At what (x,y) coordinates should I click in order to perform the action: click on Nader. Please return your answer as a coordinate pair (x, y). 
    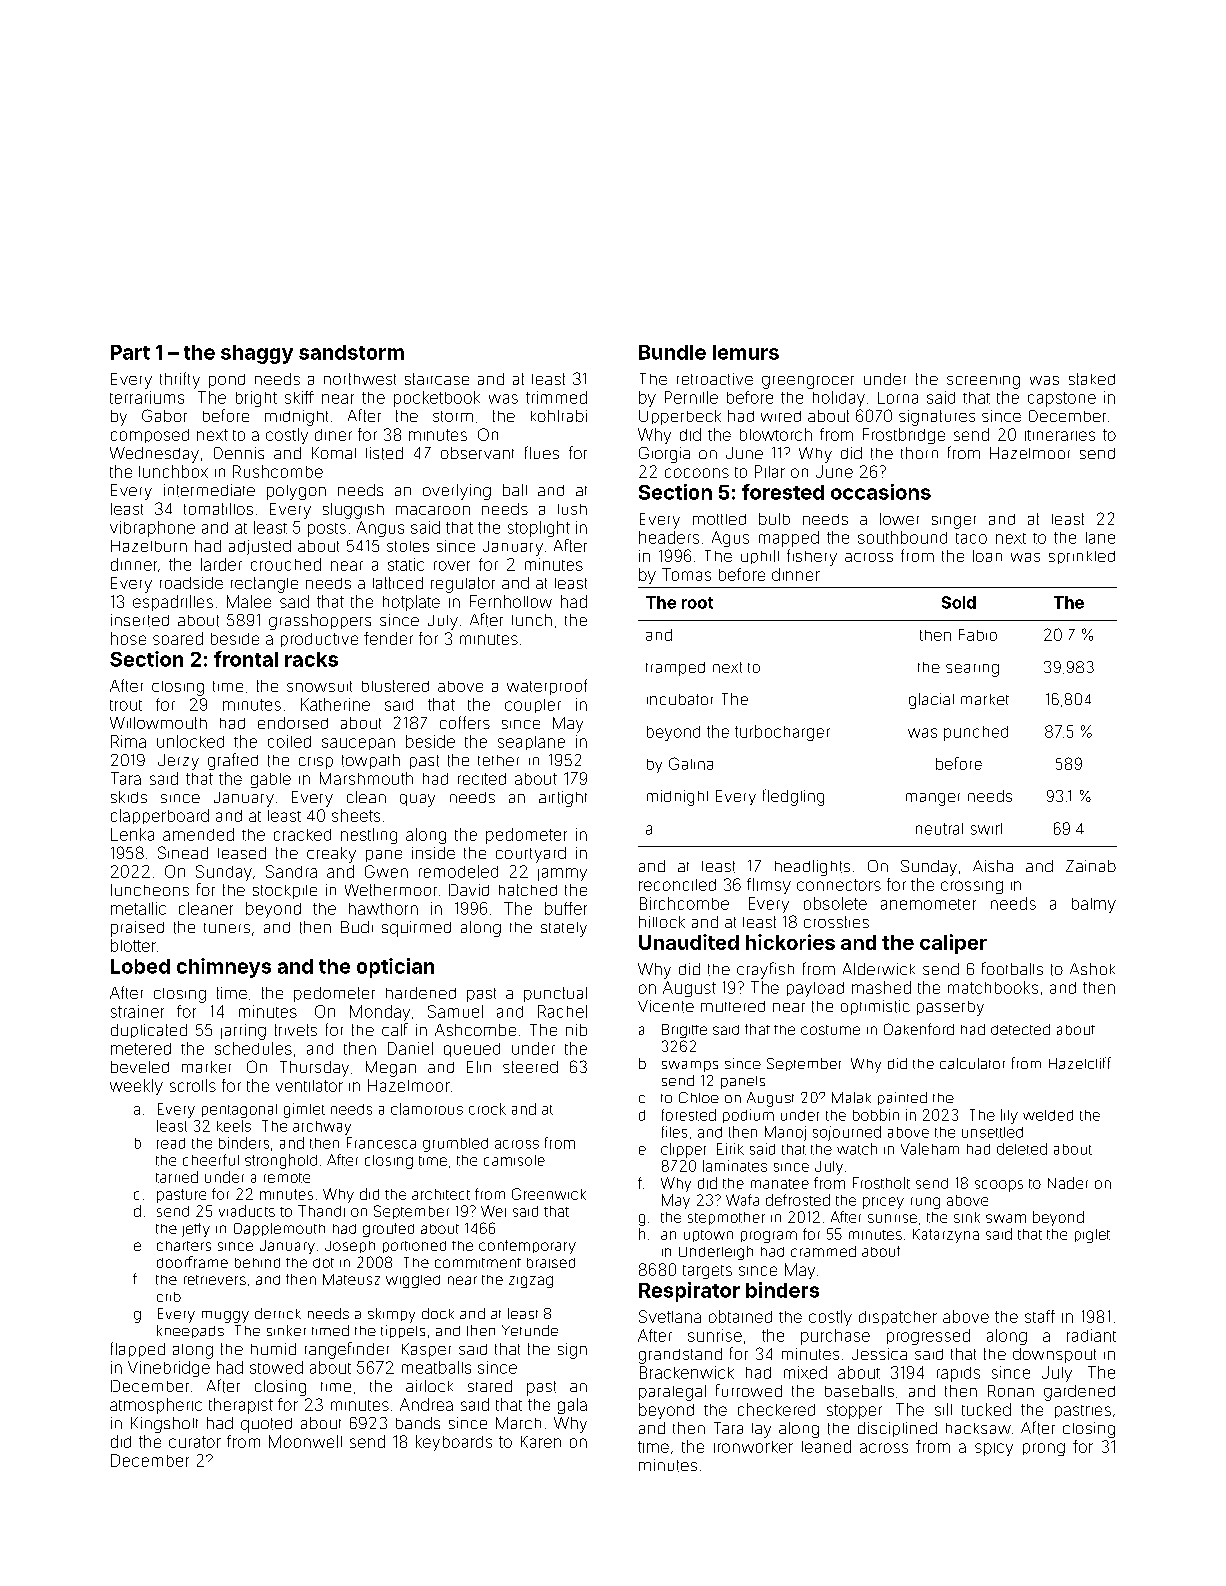
    Looking at the image, I should click on (1068, 1183).
